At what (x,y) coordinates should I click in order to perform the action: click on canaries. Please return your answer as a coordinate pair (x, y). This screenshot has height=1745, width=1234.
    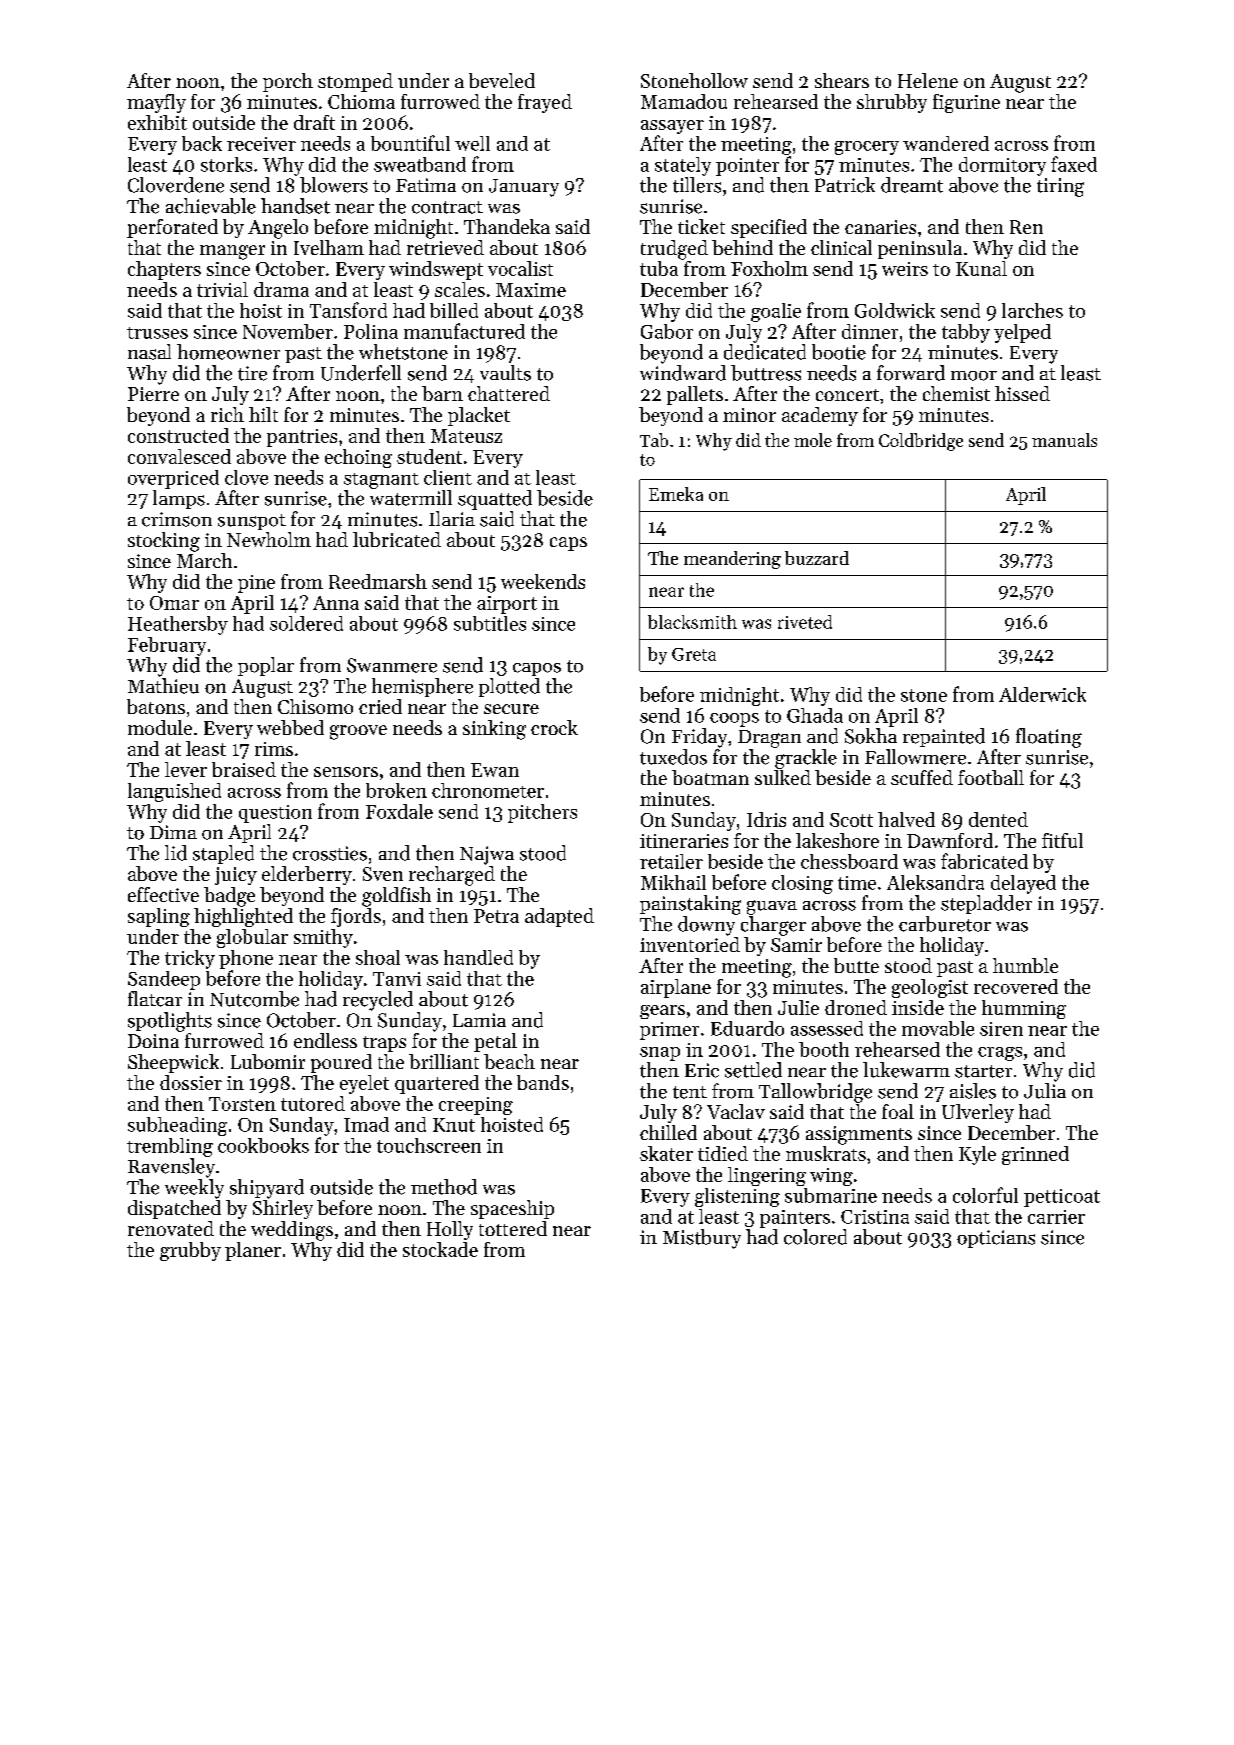
    Looking at the image, I should click on (880, 227).
